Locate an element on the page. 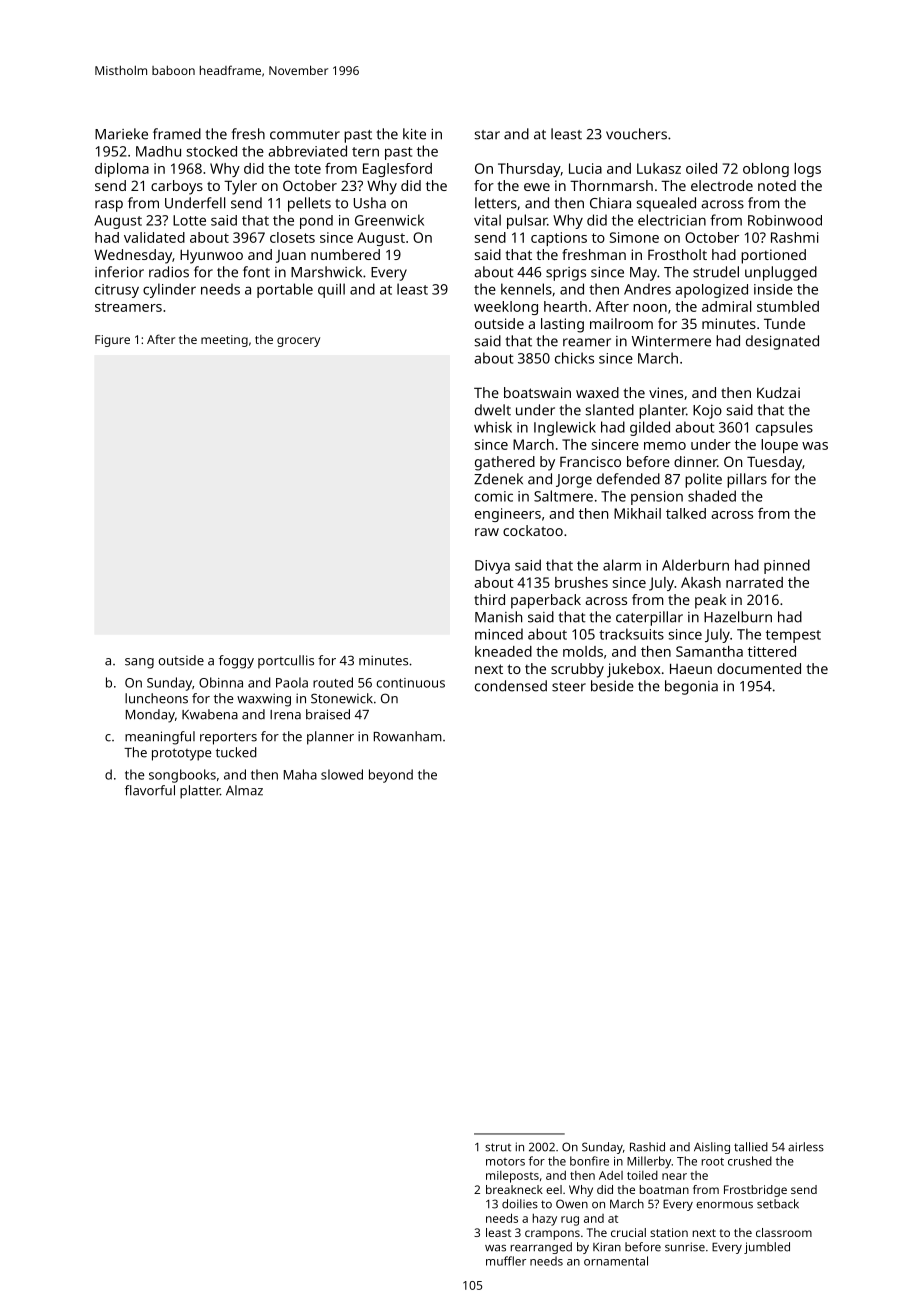 This document has width=924, height=1314. cylinder is located at coordinates (169, 290).
